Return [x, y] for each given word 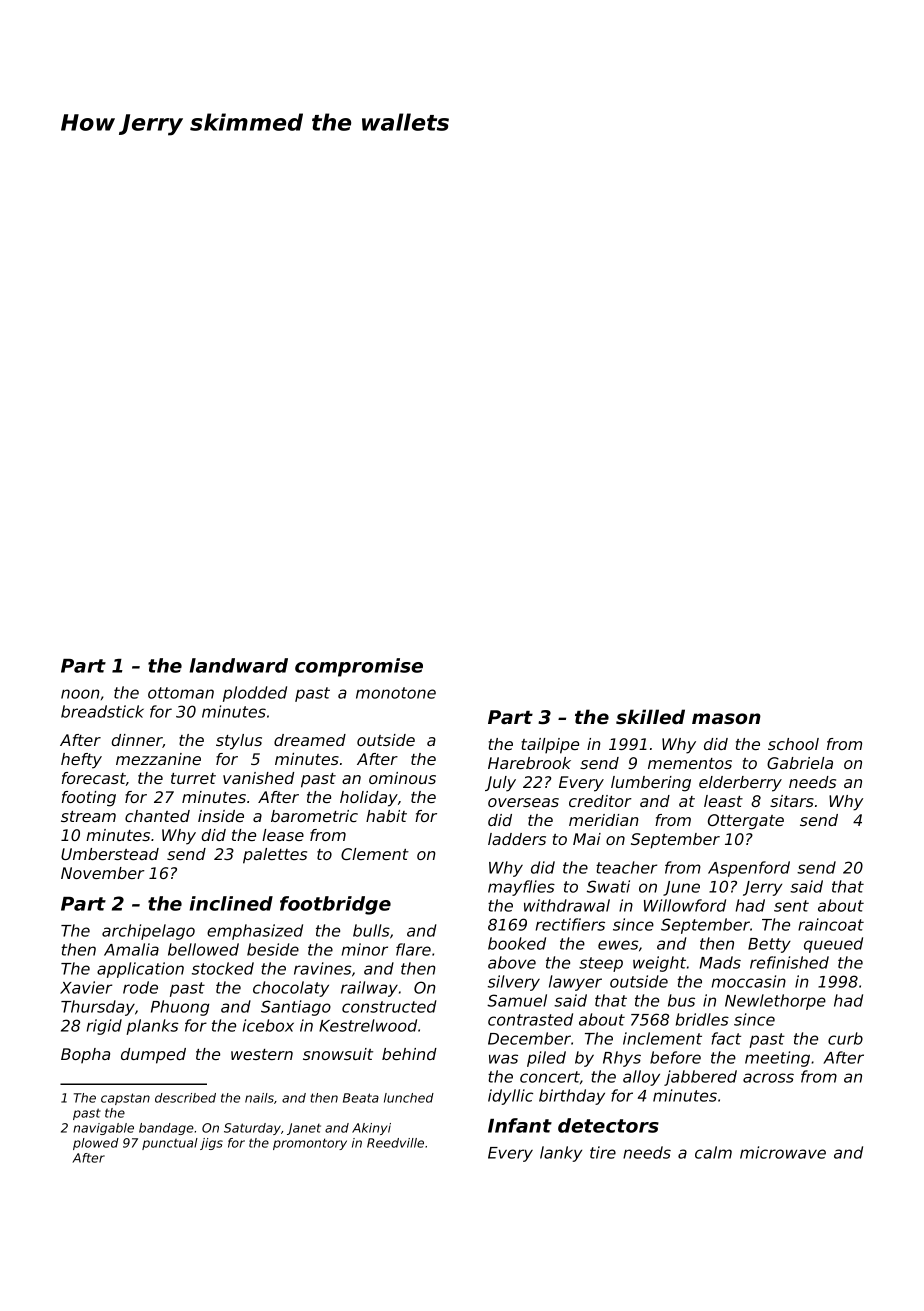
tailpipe [550, 746]
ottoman [181, 693]
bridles [702, 1019]
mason [726, 719]
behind [409, 1054]
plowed [96, 1144]
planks [152, 1027]
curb [845, 1038]
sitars [792, 801]
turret [193, 778]
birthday [572, 1097]
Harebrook [529, 763]
